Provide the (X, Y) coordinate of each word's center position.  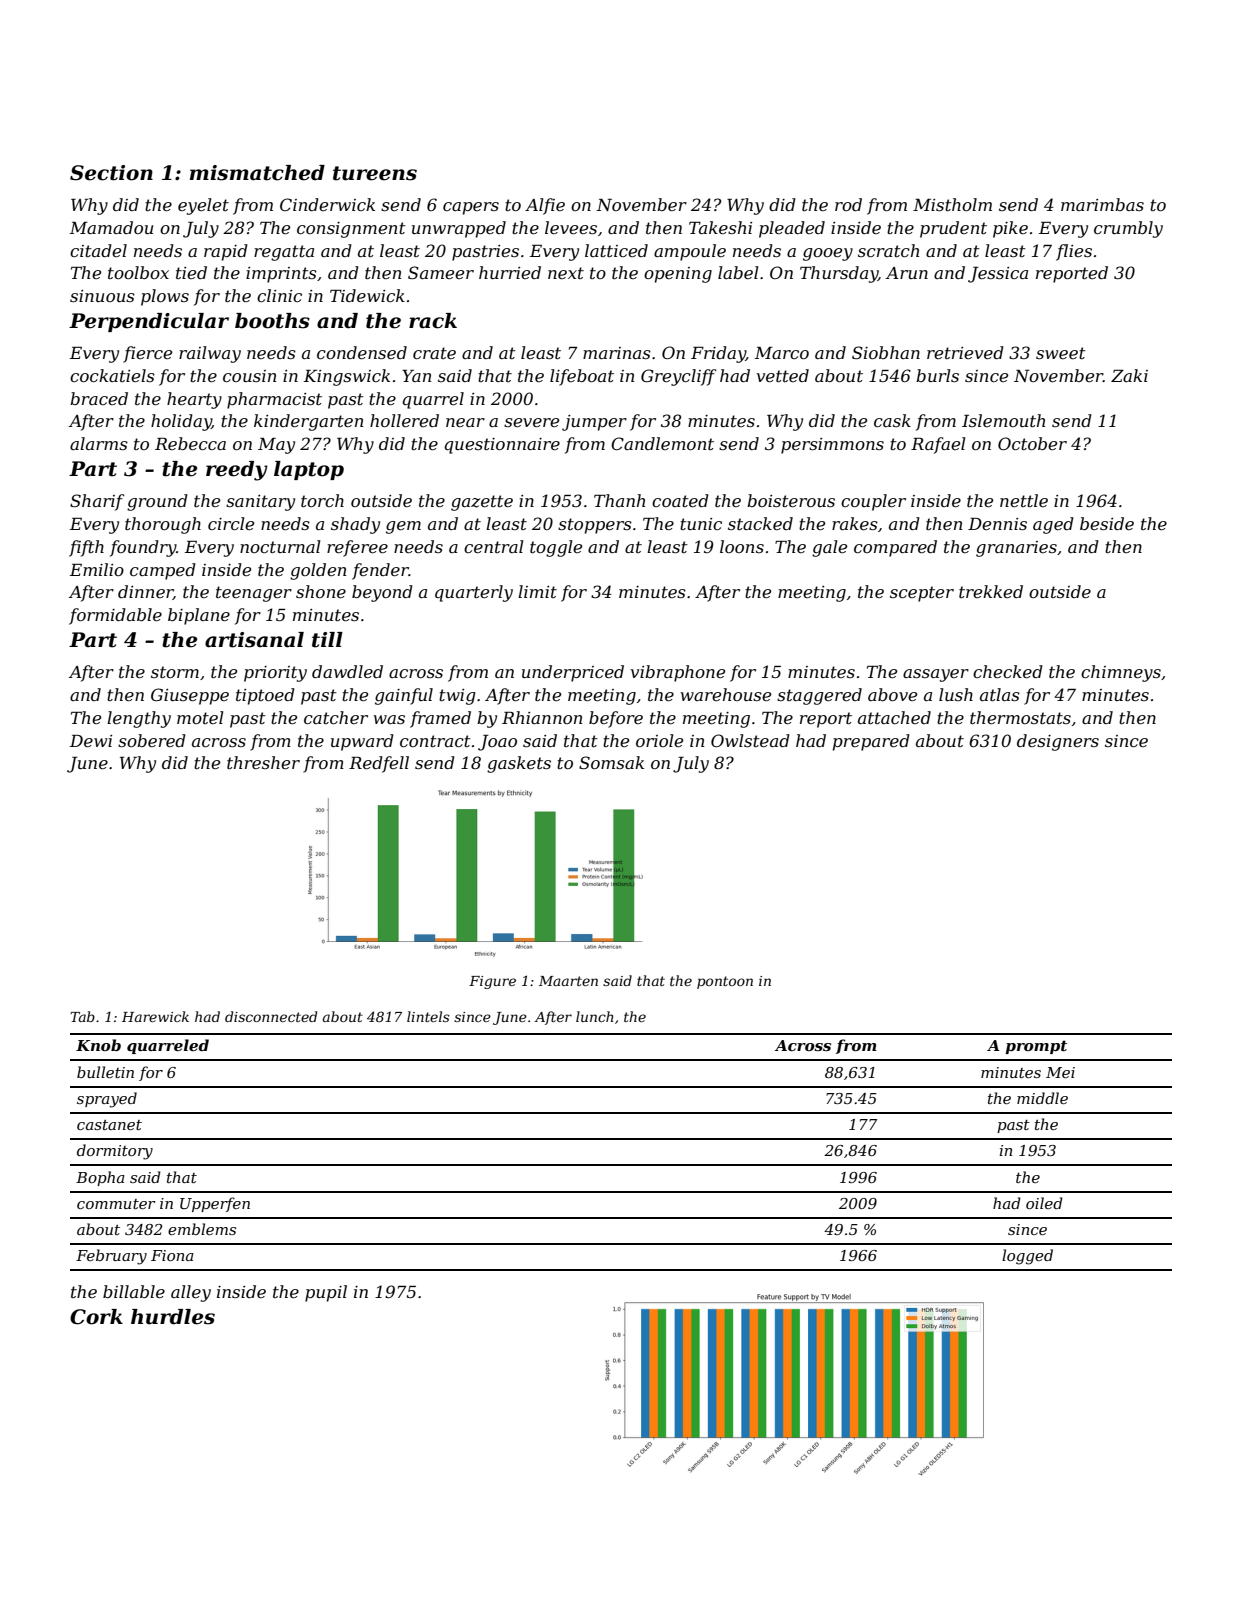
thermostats (1020, 717)
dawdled (347, 671)
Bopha (100, 1178)
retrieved (965, 352)
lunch (594, 1016)
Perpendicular (149, 322)
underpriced (573, 673)
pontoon (725, 982)
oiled (1044, 1203)
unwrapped (459, 229)
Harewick (155, 1016)
